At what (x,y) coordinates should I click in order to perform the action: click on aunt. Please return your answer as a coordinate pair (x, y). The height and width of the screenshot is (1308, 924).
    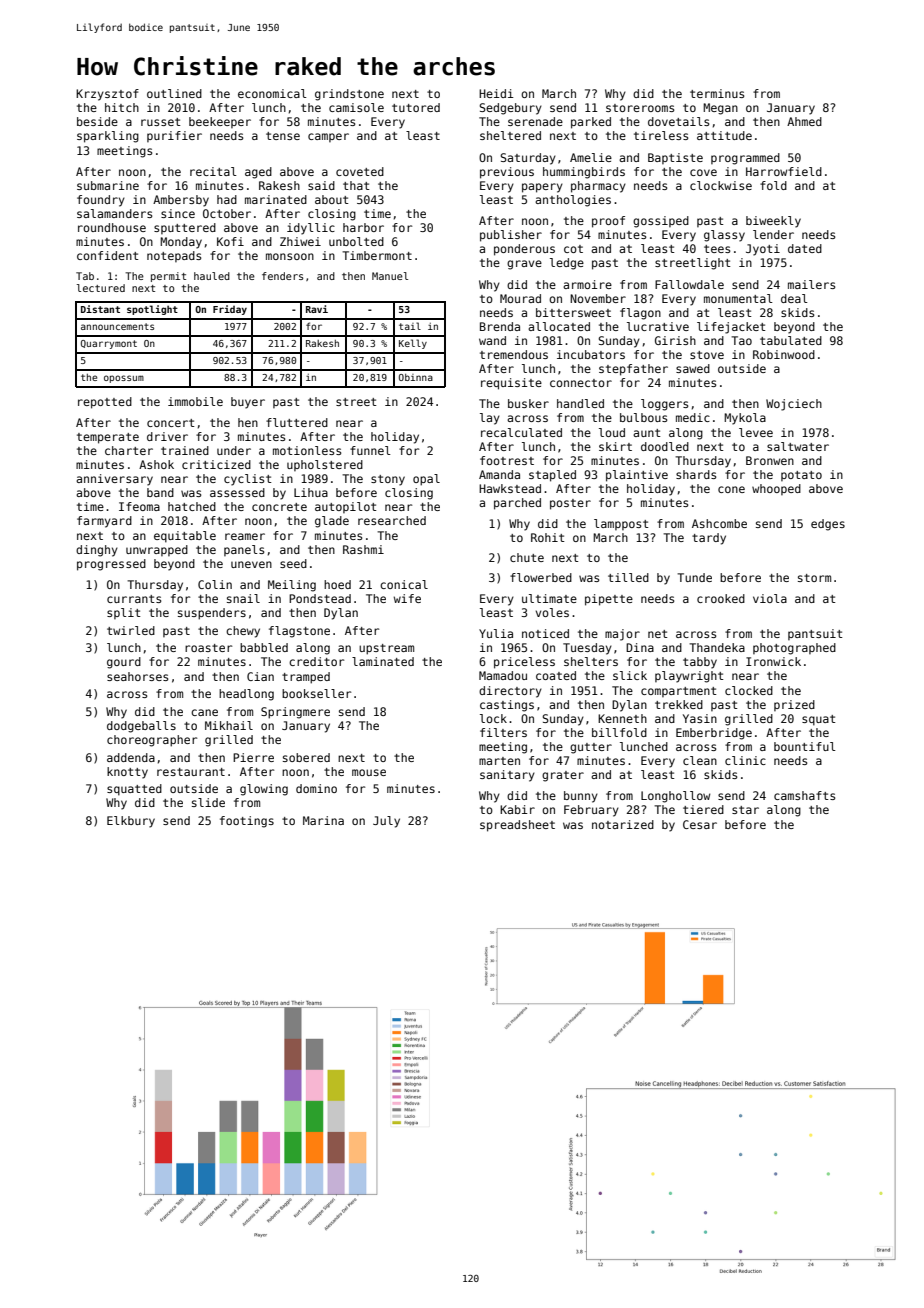
    Looking at the image, I should click on (647, 433).
